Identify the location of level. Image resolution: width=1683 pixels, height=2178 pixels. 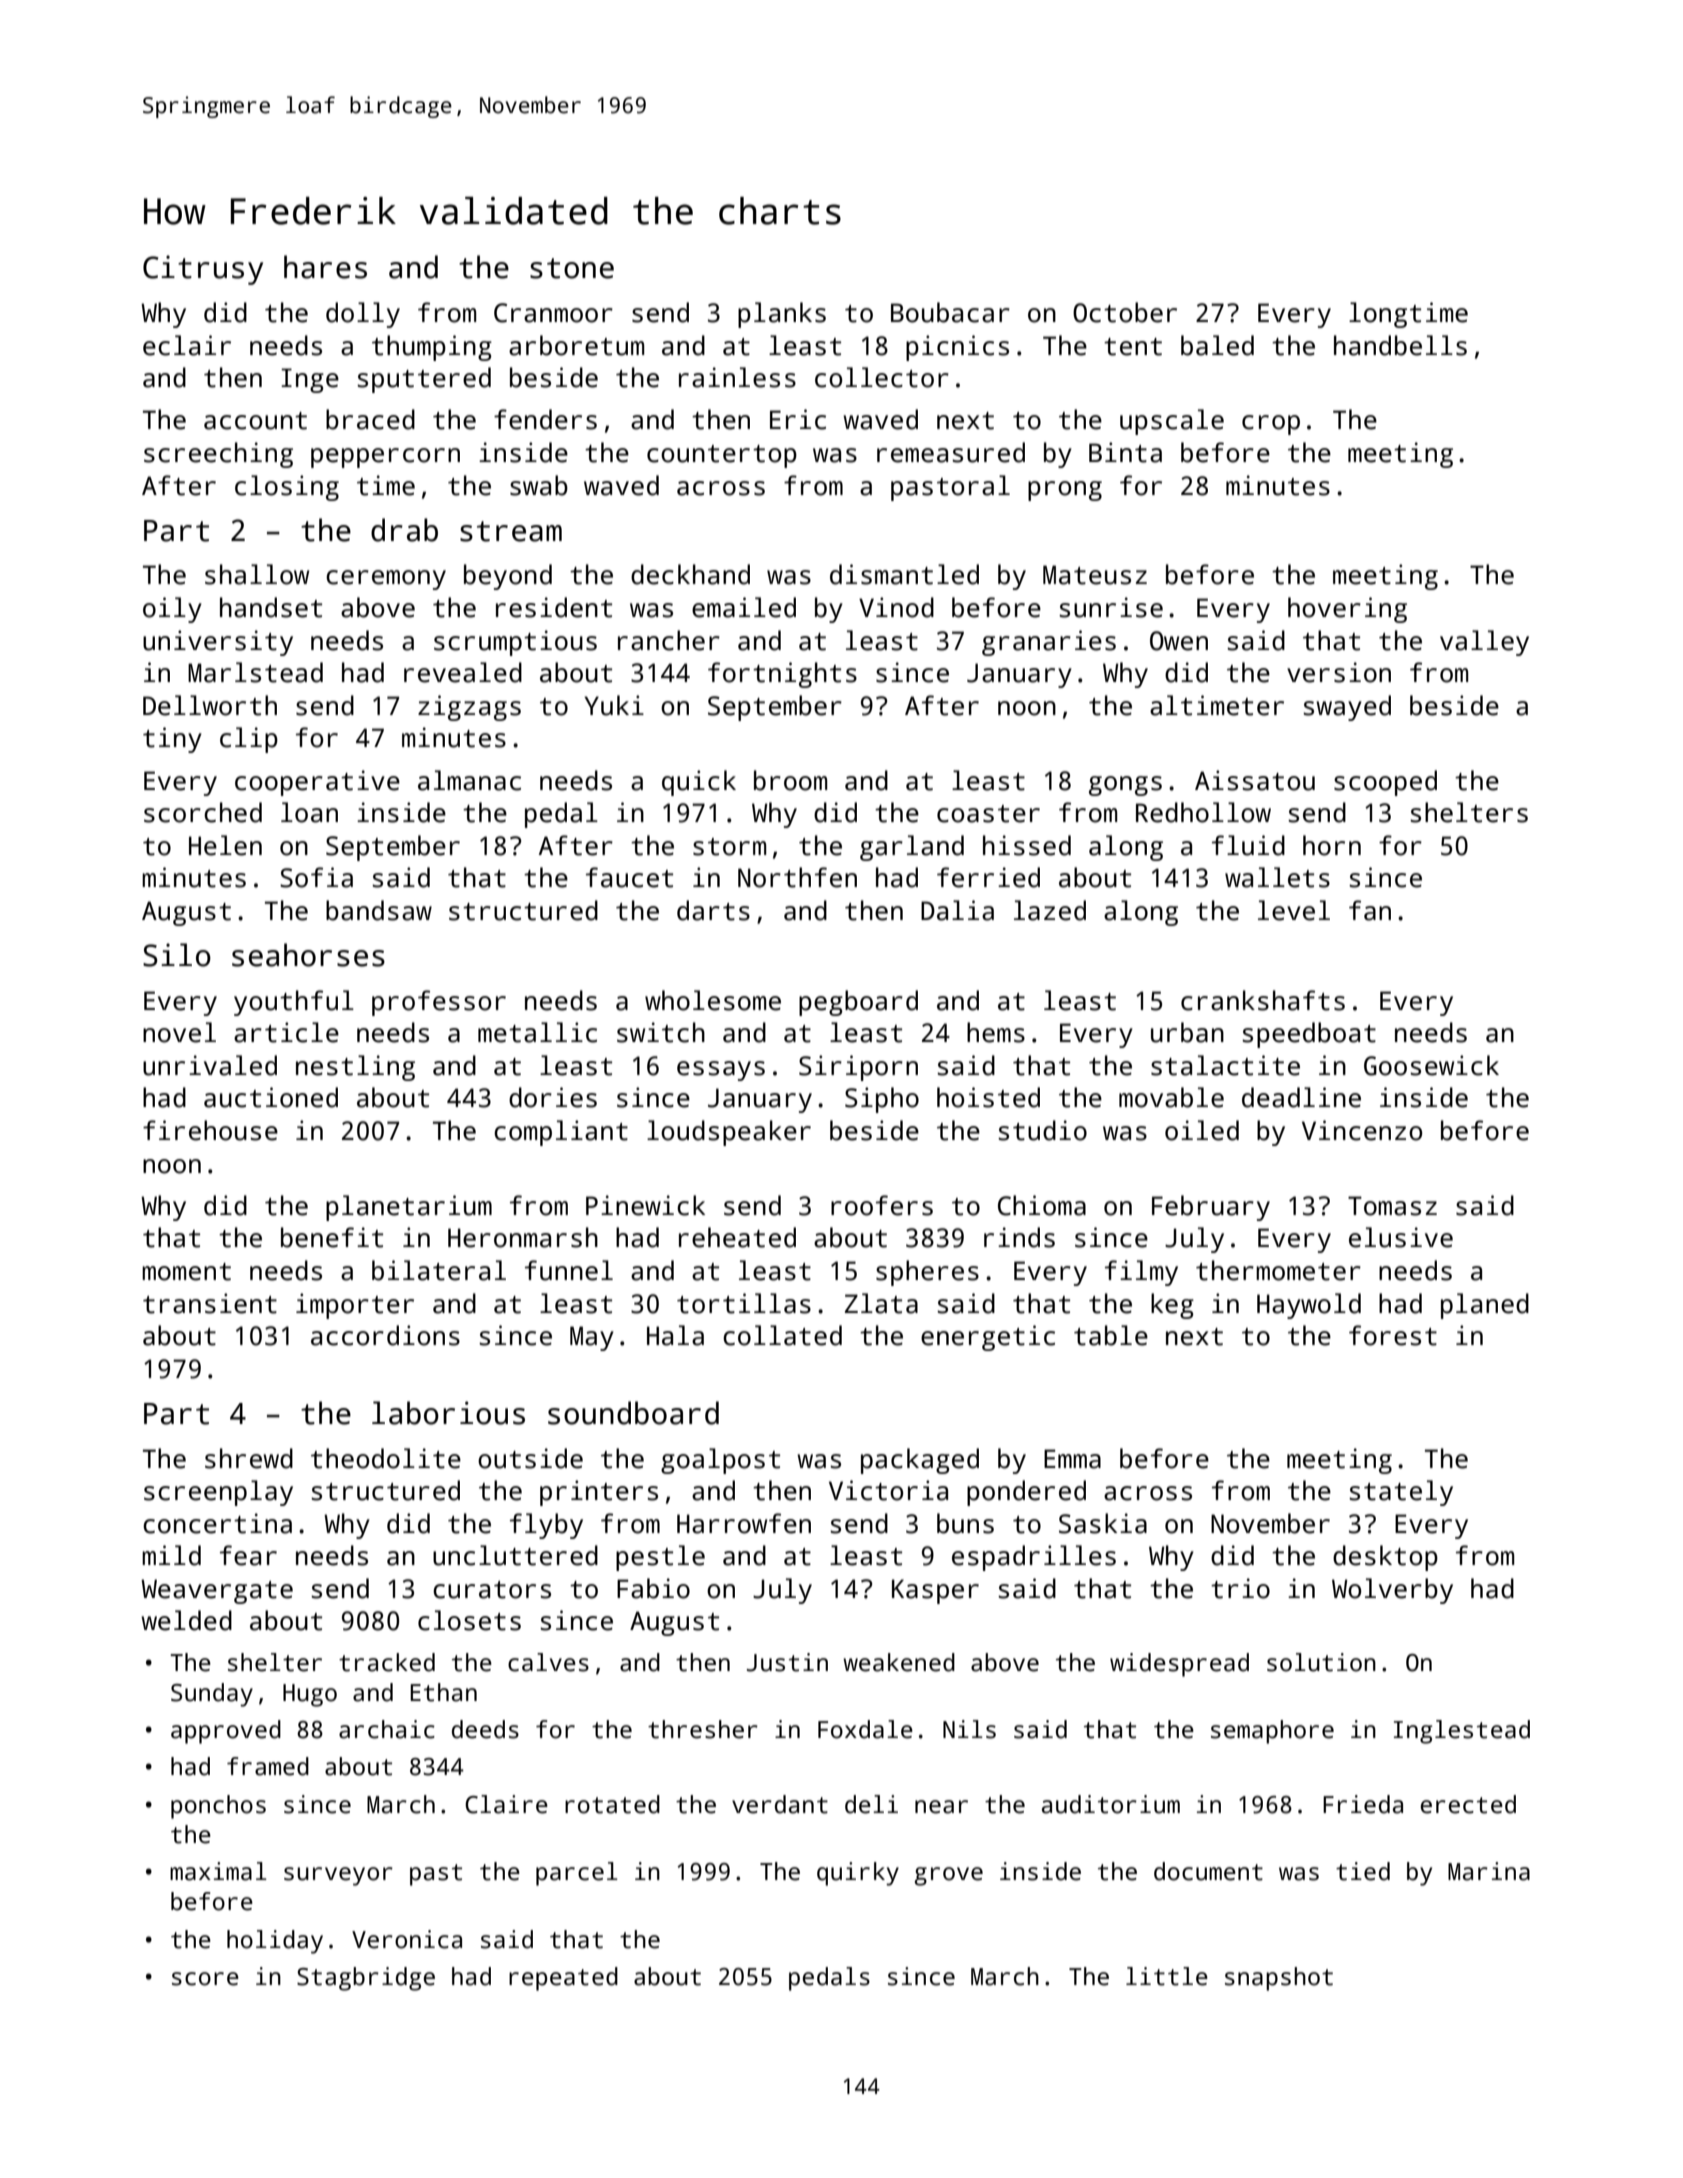
(1294, 910).
